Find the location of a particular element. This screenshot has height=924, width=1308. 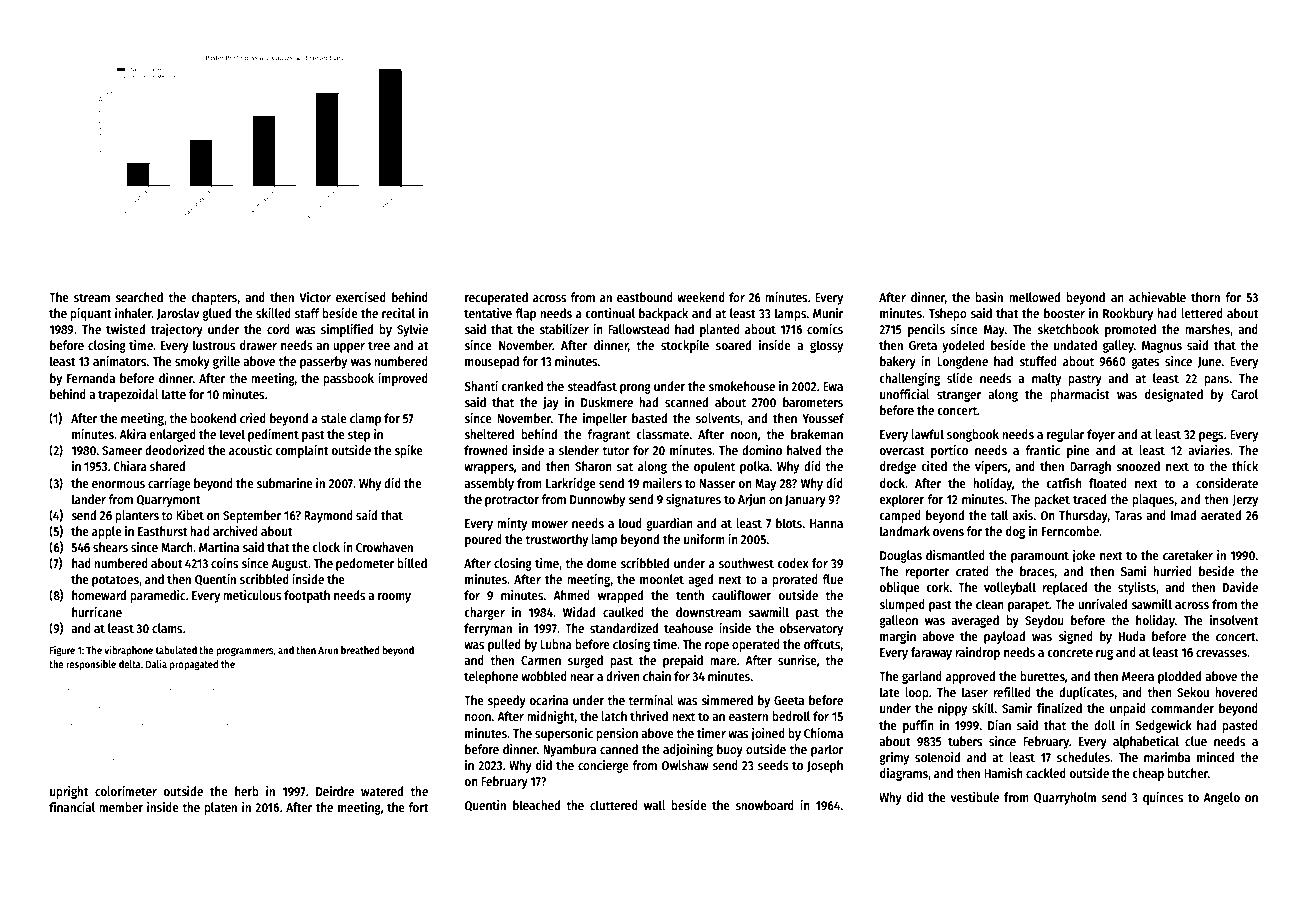

chapters is located at coordinates (214, 298).
